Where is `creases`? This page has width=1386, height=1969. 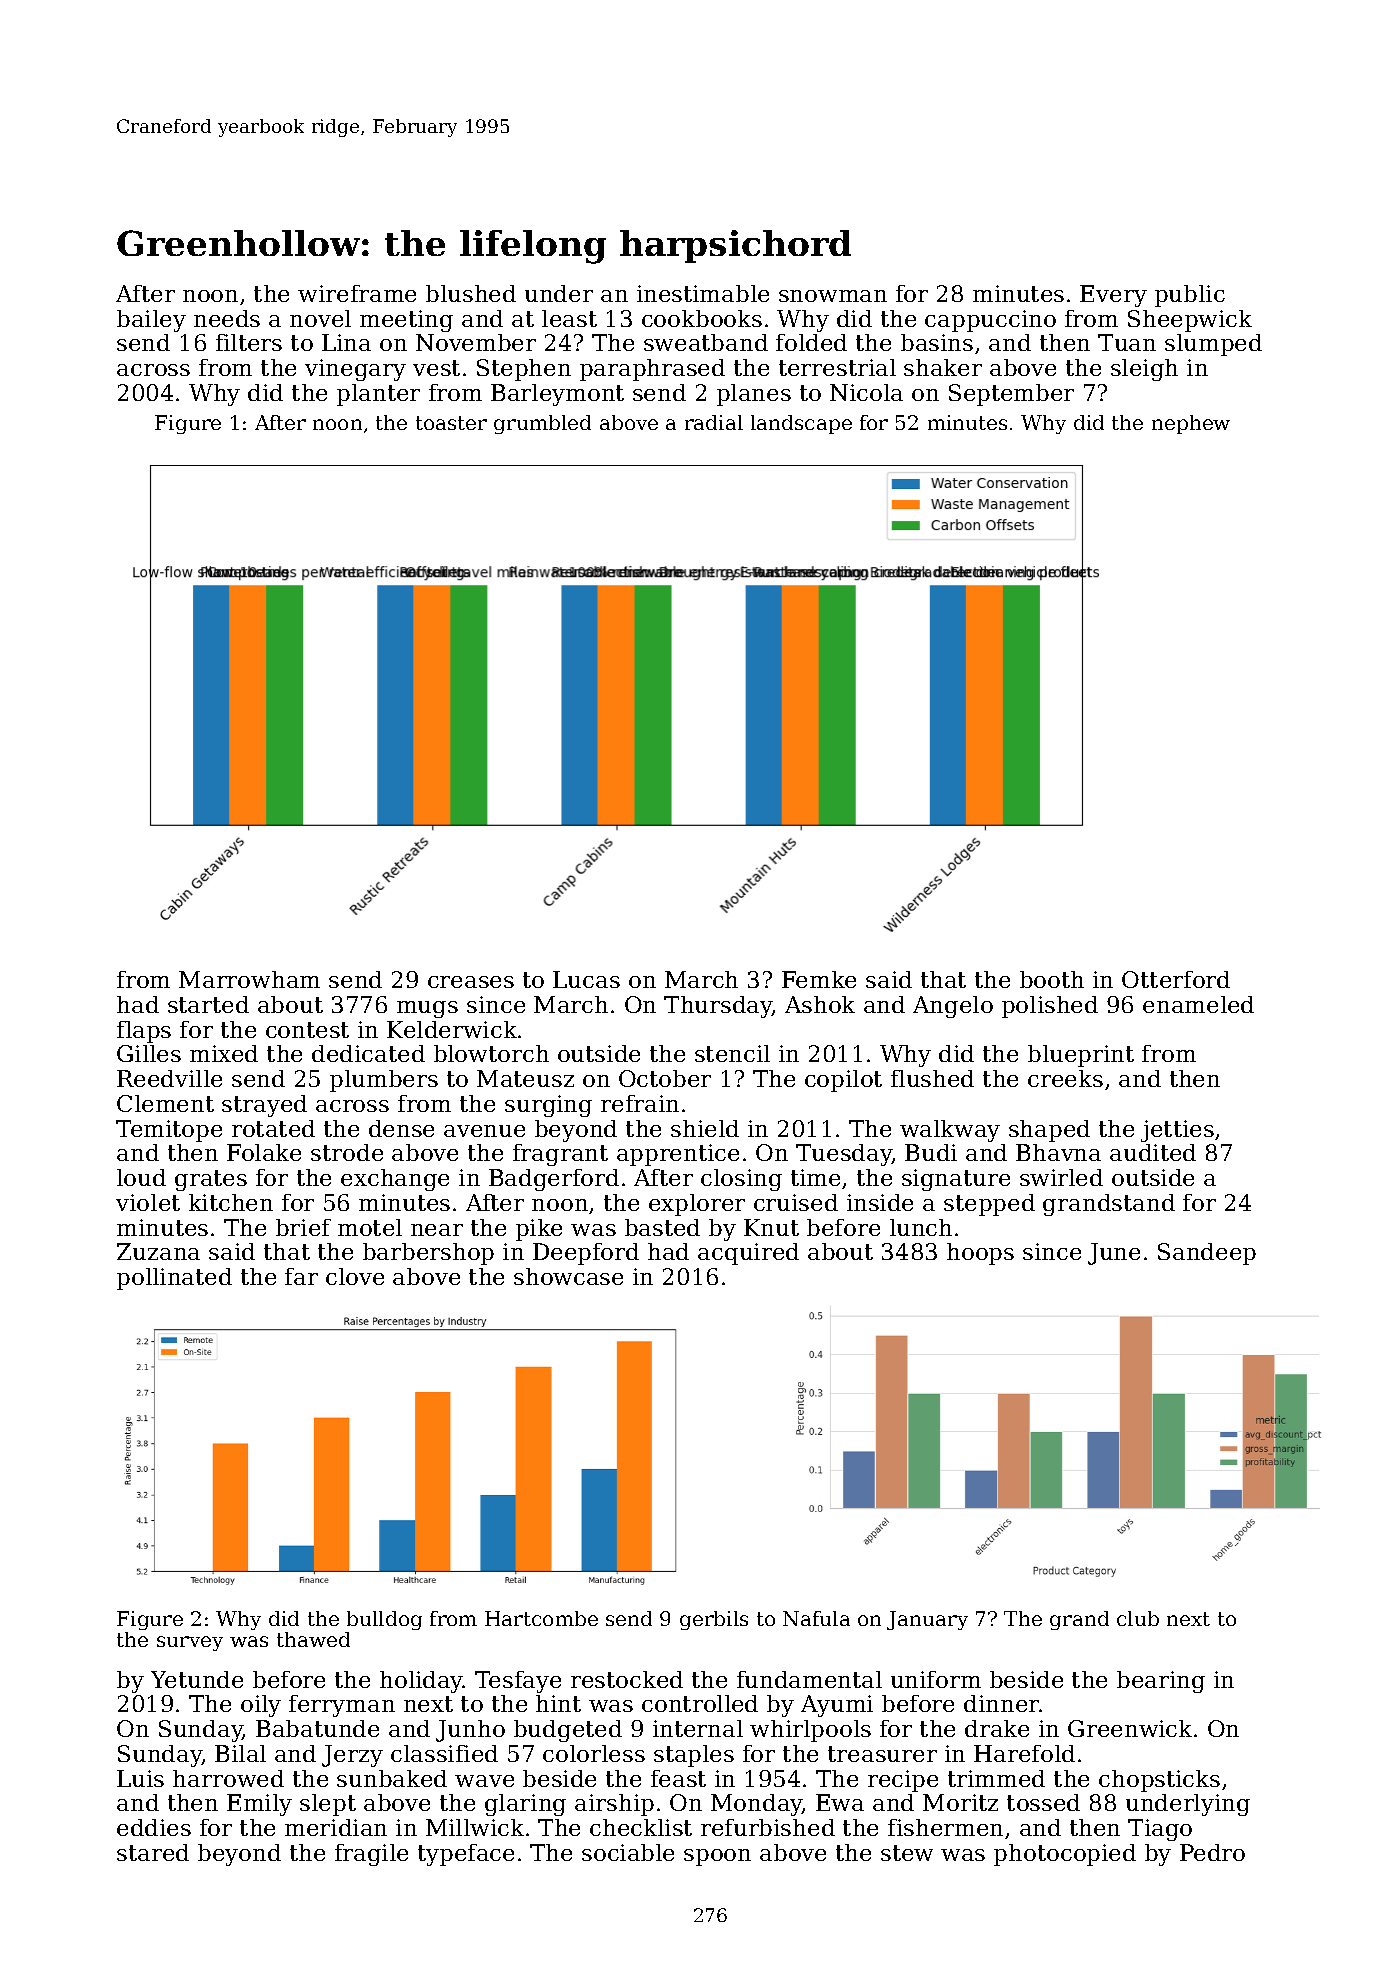
creases is located at coordinates (471, 982).
